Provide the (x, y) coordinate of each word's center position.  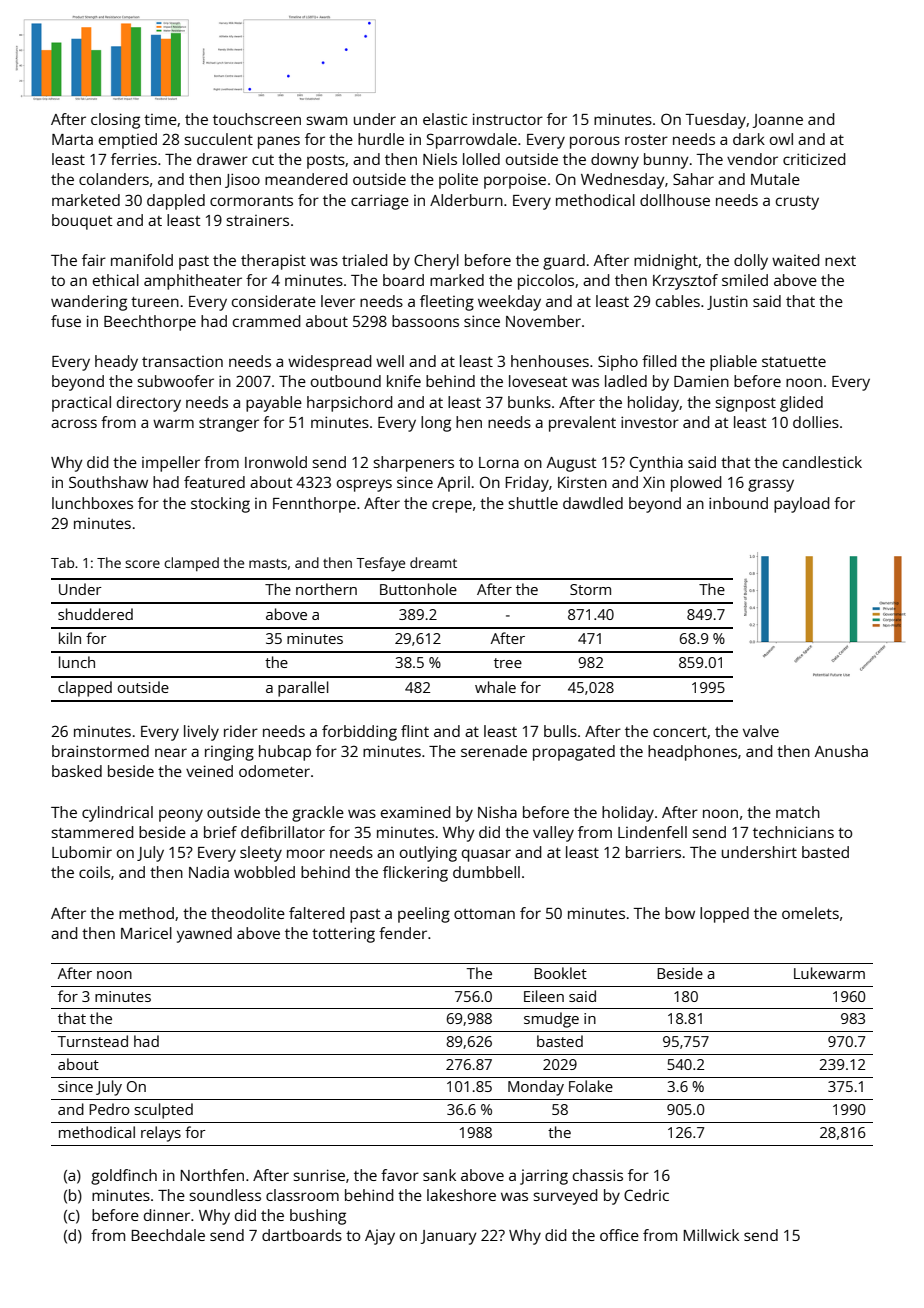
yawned (204, 935)
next (840, 261)
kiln (70, 638)
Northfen (212, 1175)
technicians (793, 832)
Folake (591, 1086)
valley (553, 834)
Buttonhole (418, 589)
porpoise (515, 181)
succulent (218, 139)
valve (761, 731)
